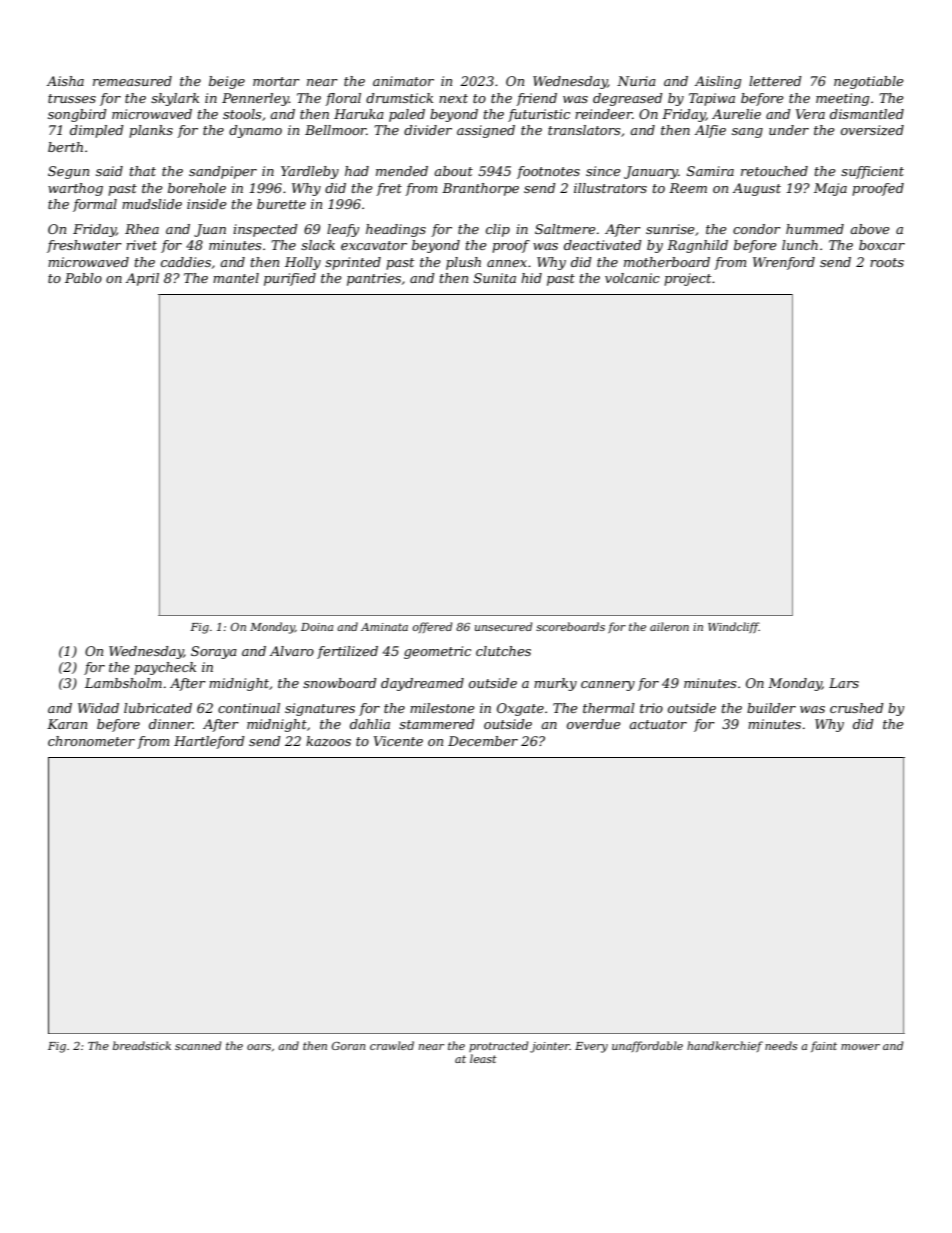 The width and height of the page is (952, 1233). Describe the element at coordinates (132, 81) in the page. I see `remeasured` at that location.
